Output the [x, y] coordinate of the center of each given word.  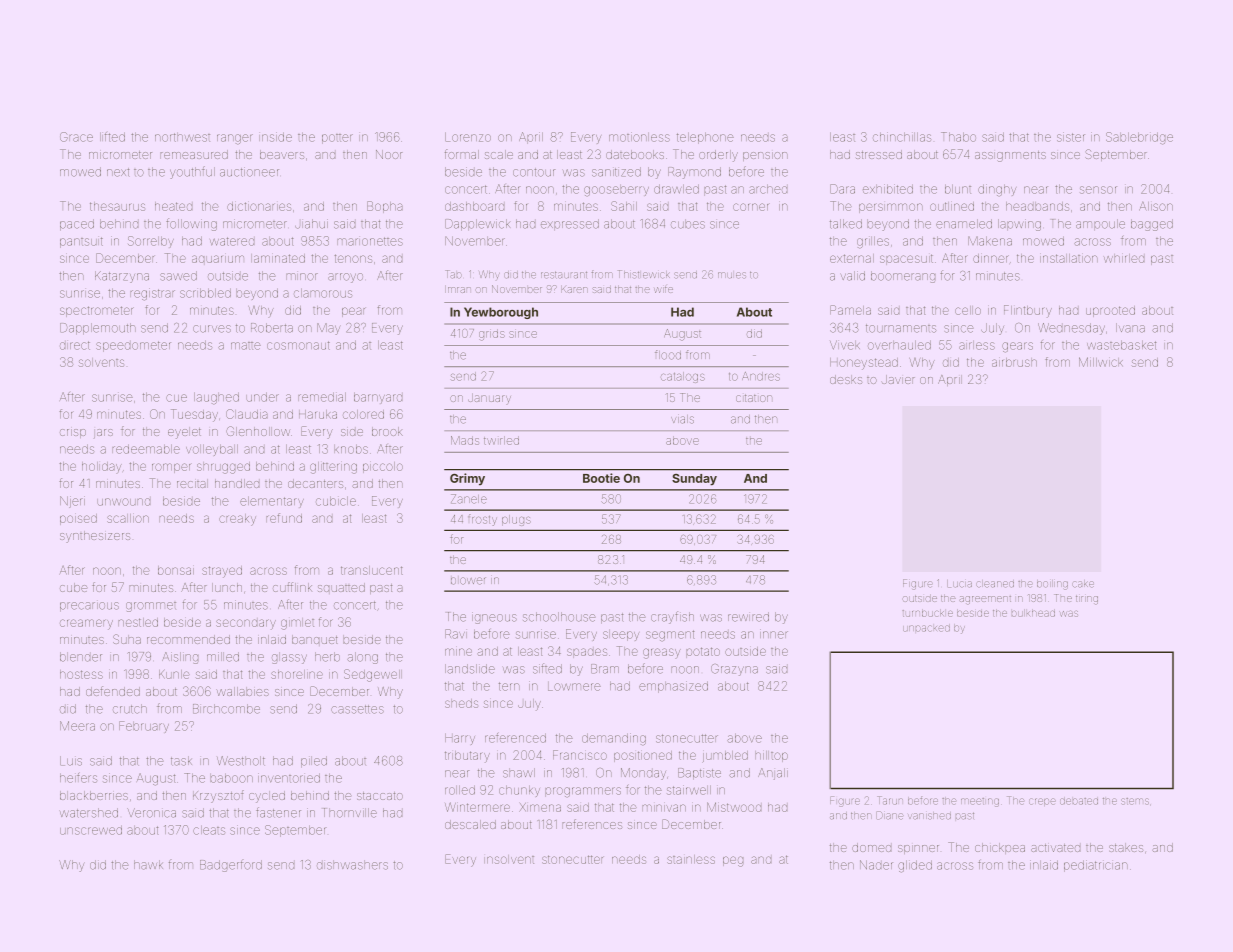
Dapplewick [477, 225]
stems [1135, 801]
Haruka [318, 414]
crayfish [672, 617]
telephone [705, 138]
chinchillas [902, 137]
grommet [151, 607]
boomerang [903, 277]
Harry [460, 739]
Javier [898, 379]
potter [337, 139]
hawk [148, 865]
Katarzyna [122, 277]
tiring [1087, 600]
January [489, 398]
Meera [77, 726]
